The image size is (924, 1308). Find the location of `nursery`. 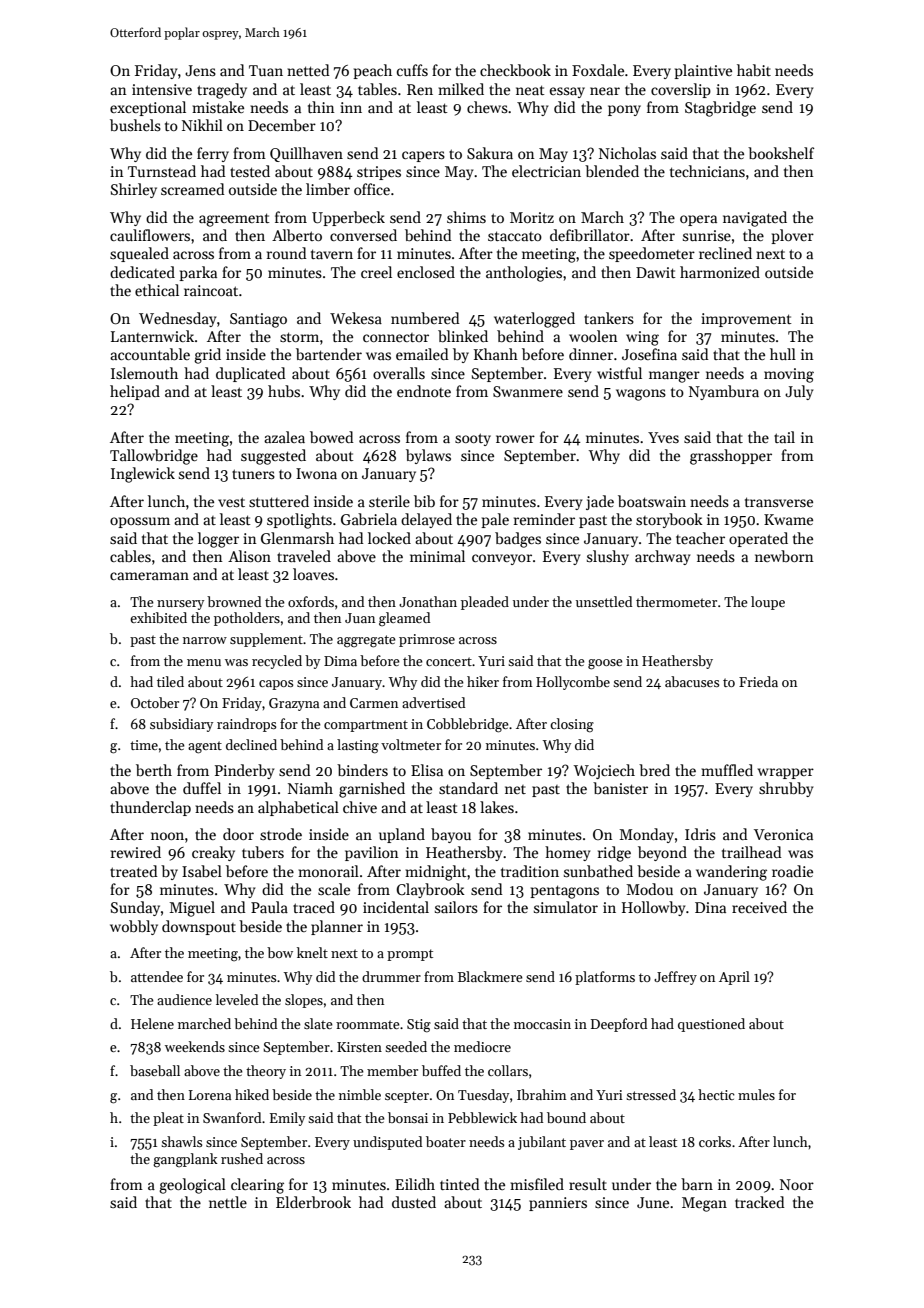

nursery is located at coordinates (180, 605).
